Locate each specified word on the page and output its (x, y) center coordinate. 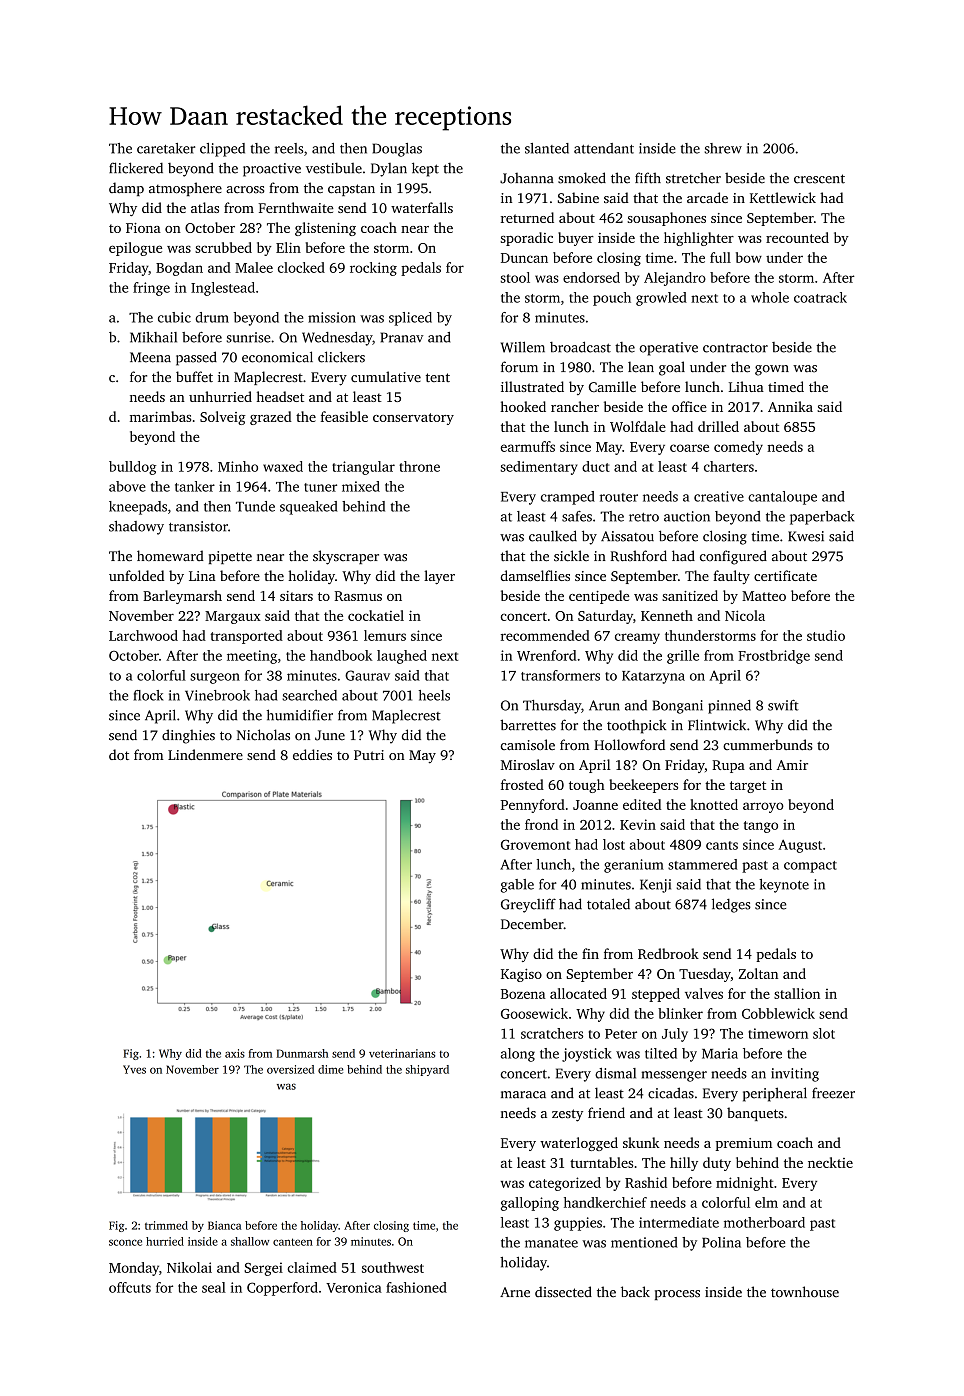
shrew (723, 148)
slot (824, 1033)
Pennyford (533, 806)
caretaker (166, 148)
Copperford (282, 1289)
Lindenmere (205, 754)
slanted (547, 148)
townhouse (805, 1292)
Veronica (354, 1287)
